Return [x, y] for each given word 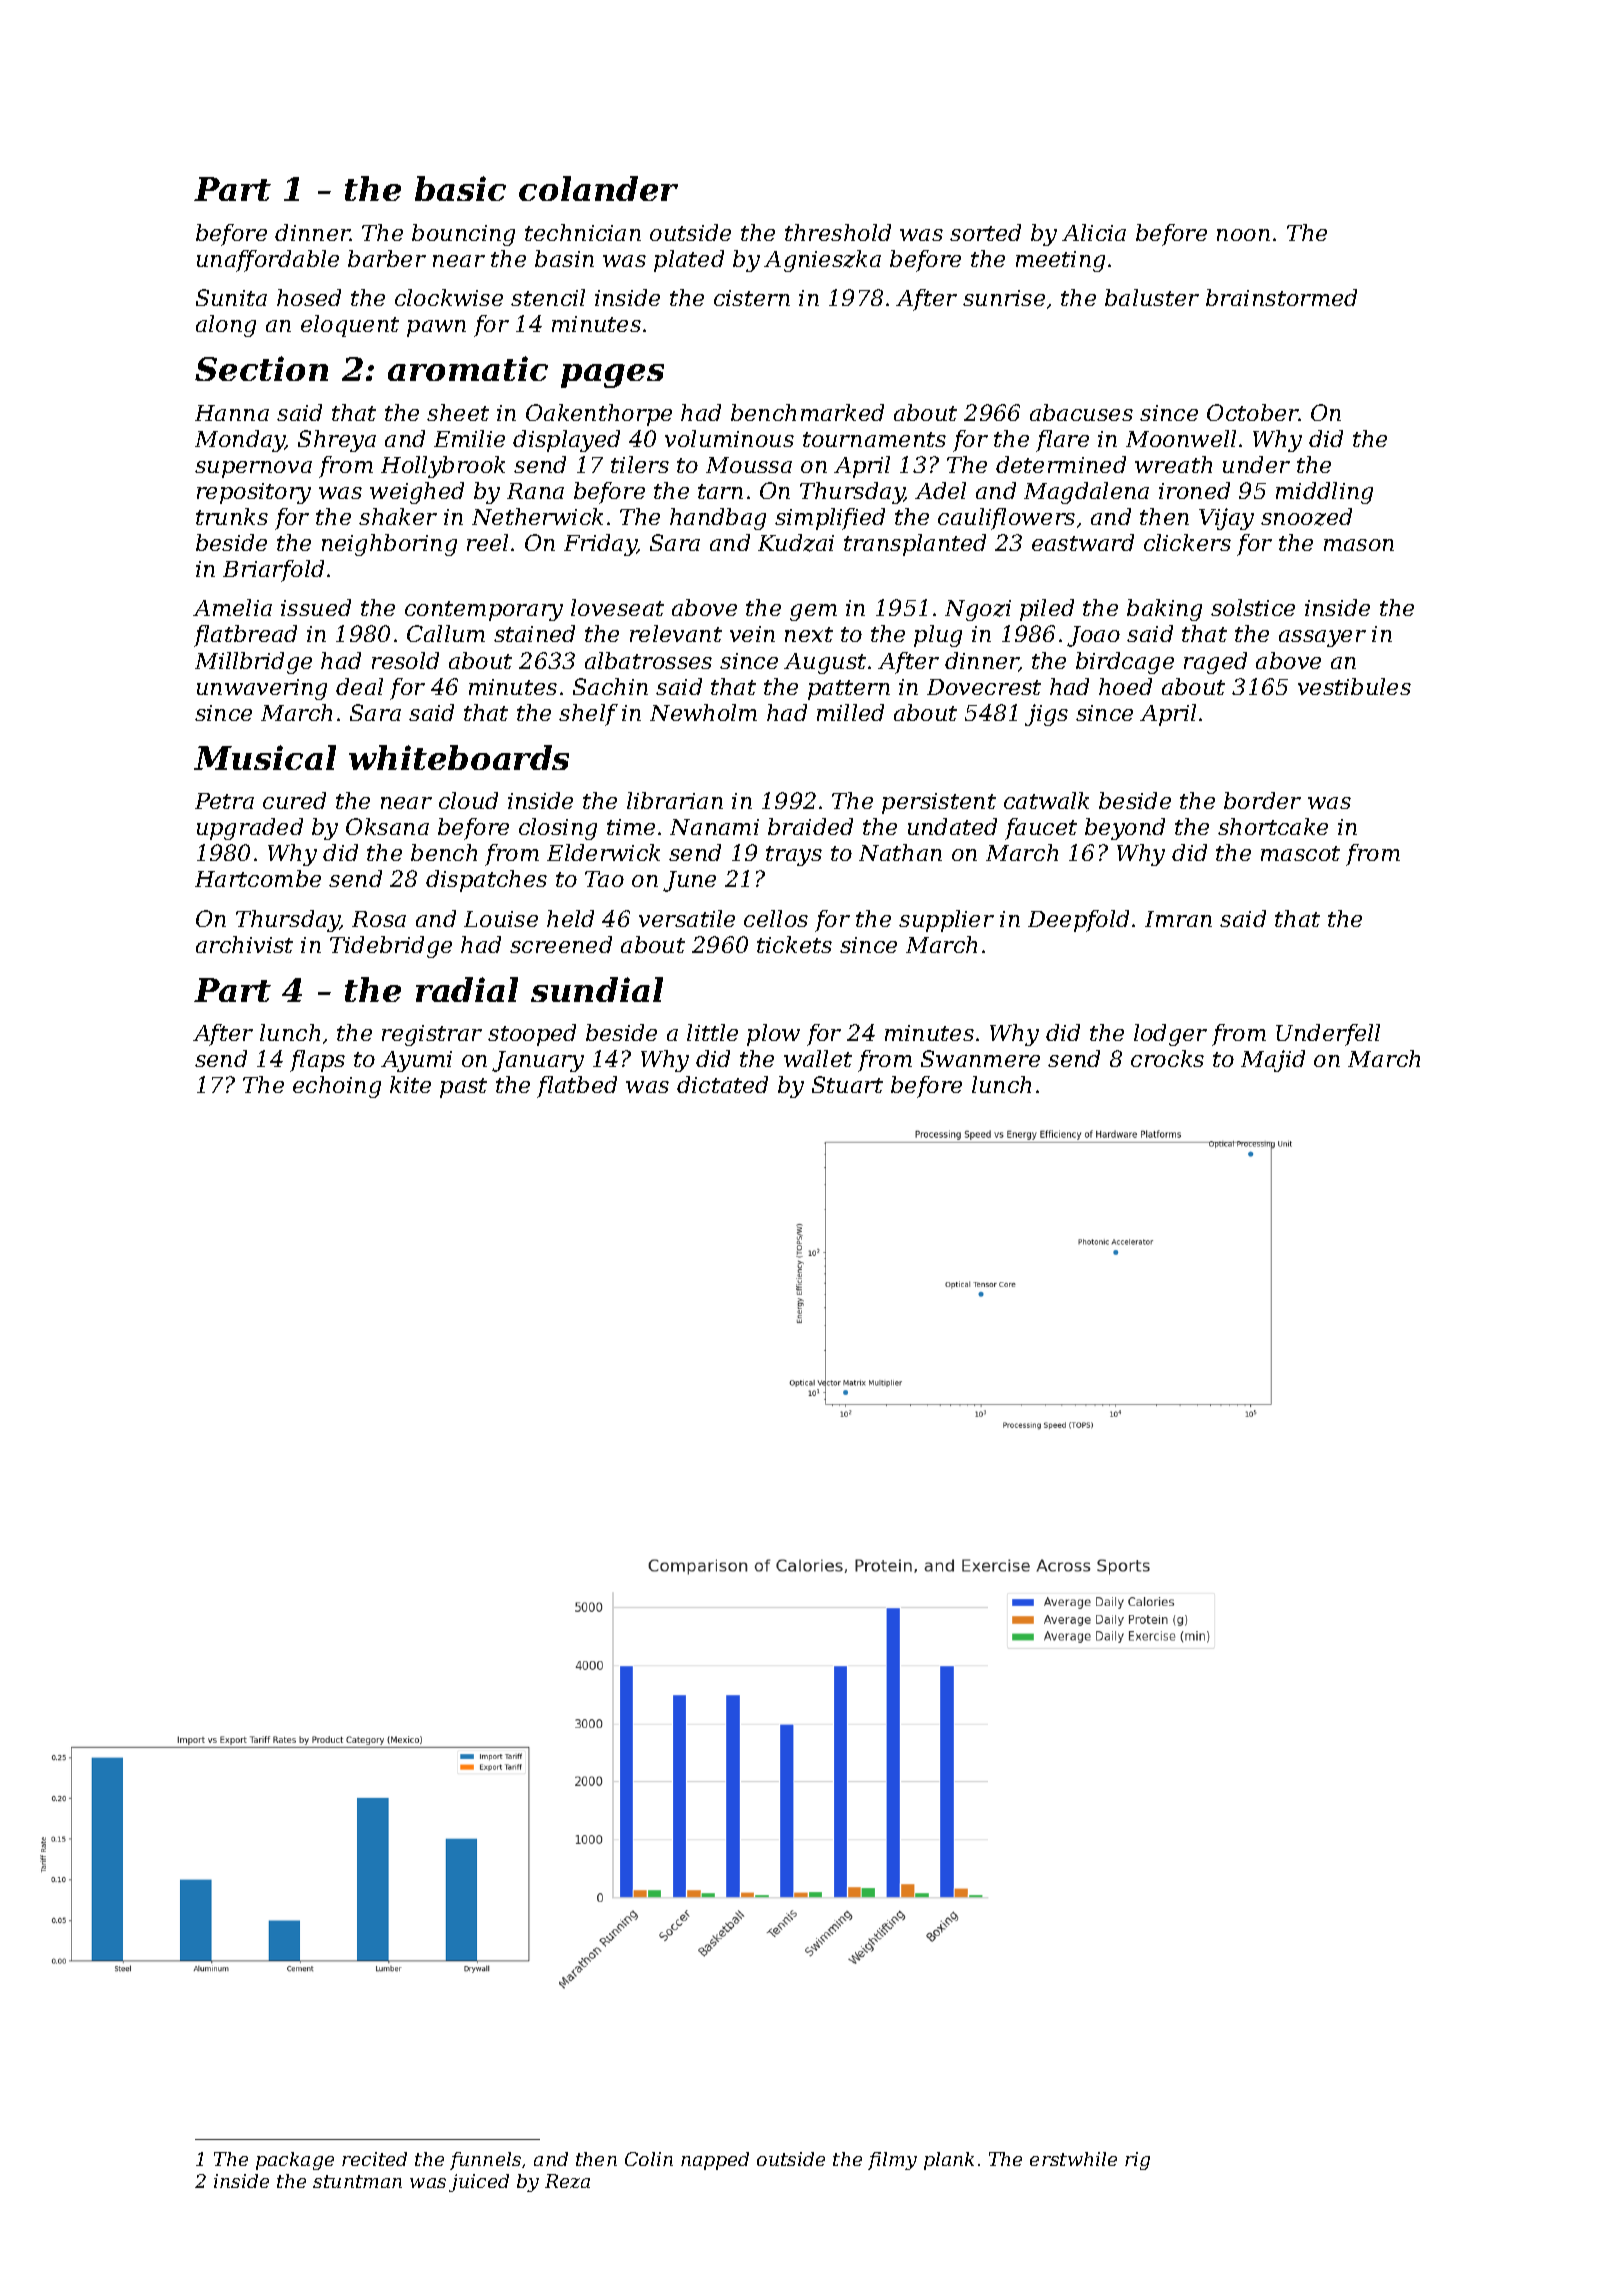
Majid [1273, 1061]
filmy [892, 2161]
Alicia [1094, 232]
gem [813, 612]
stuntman [357, 2181]
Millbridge [253, 663]
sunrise [1004, 298]
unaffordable [268, 261]
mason [1359, 545]
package [295, 2161]
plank [949, 2161]
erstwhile [1073, 2159]
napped [715, 2161]
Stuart [847, 1084]
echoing [337, 1087]
